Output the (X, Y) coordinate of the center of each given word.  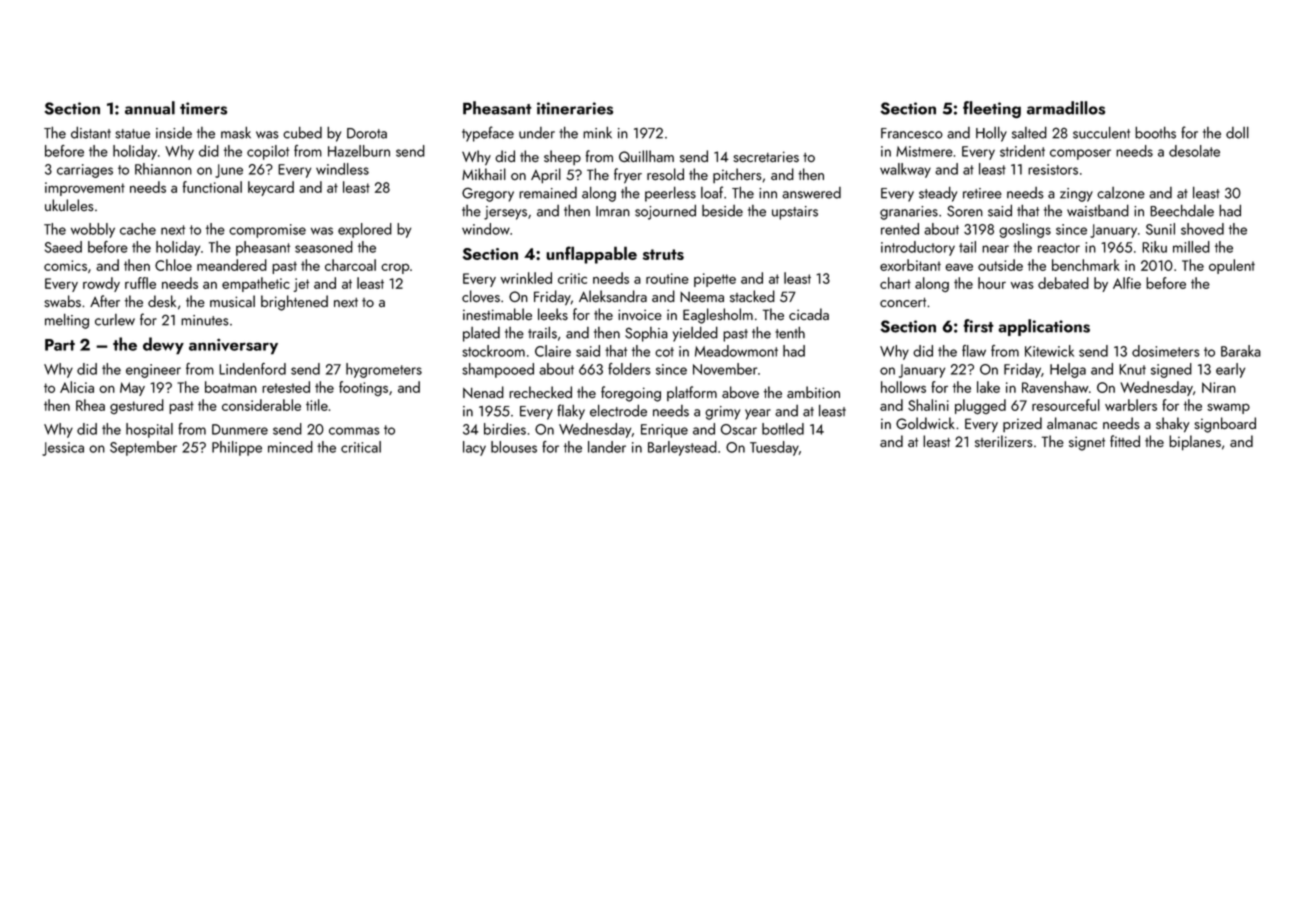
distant (91, 132)
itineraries (575, 108)
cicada (809, 314)
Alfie (1127, 283)
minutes (205, 320)
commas (354, 431)
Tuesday (774, 448)
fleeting (992, 109)
